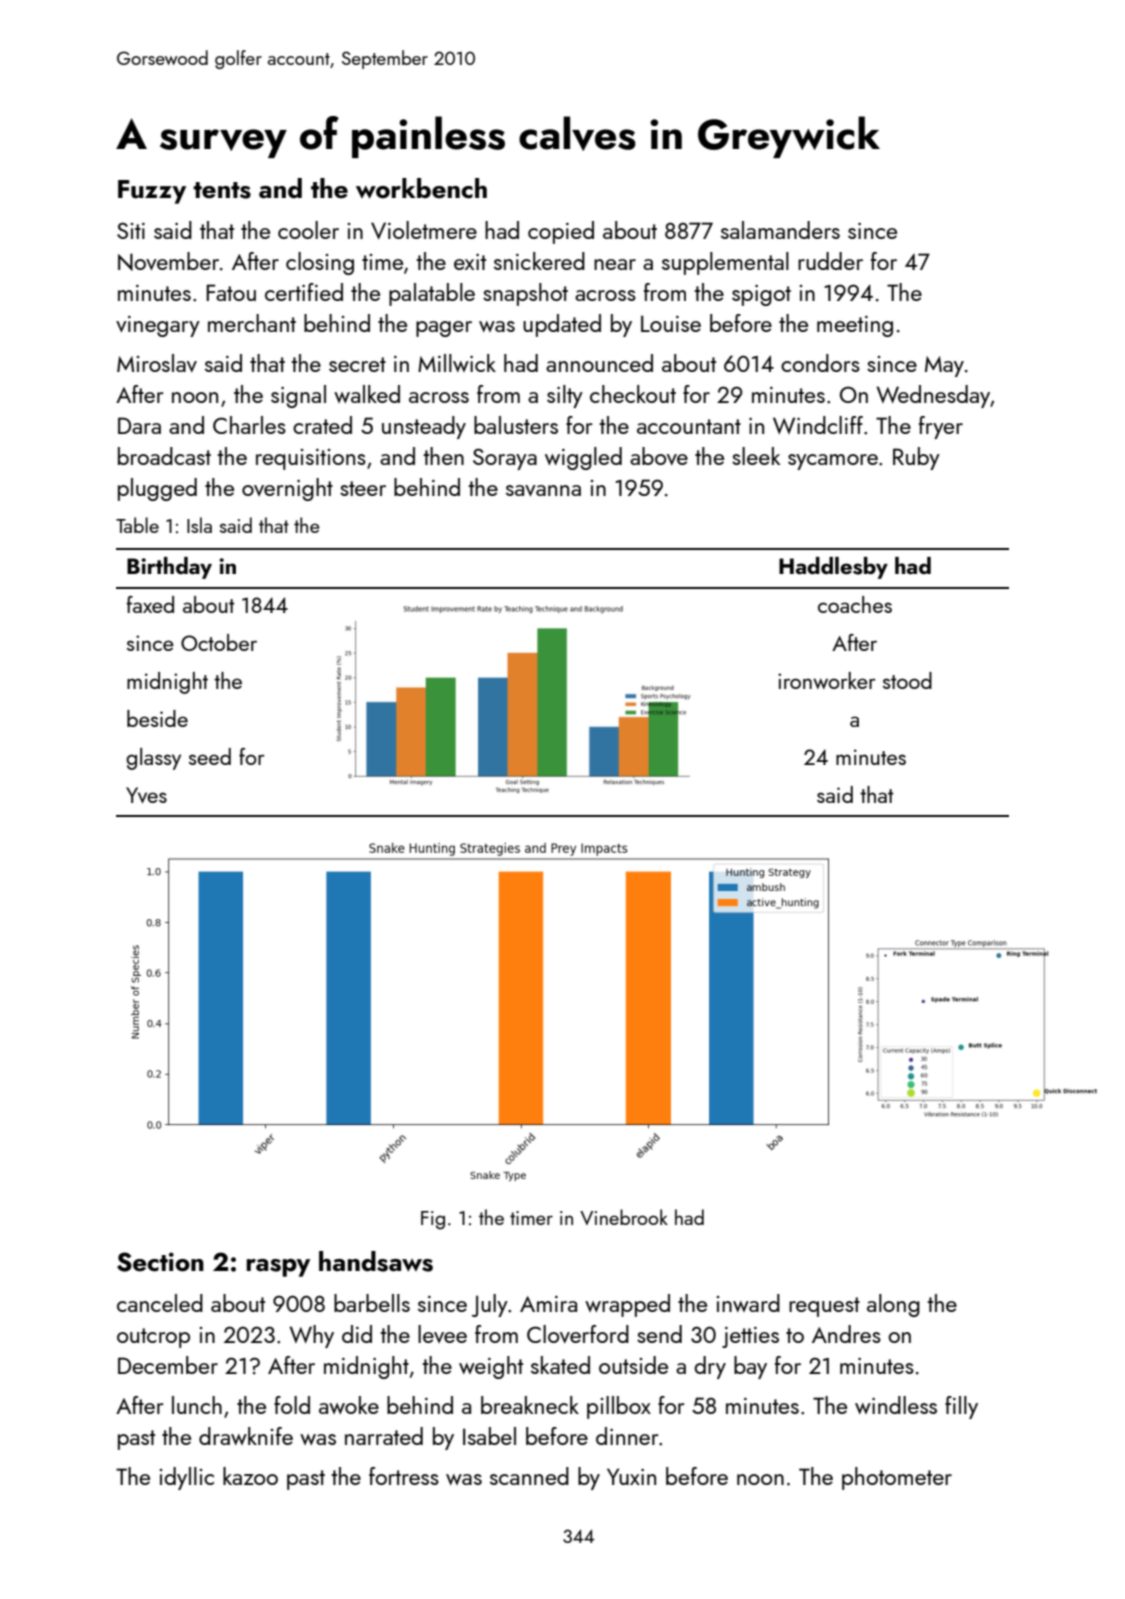  I want to click on seed, so click(210, 756).
